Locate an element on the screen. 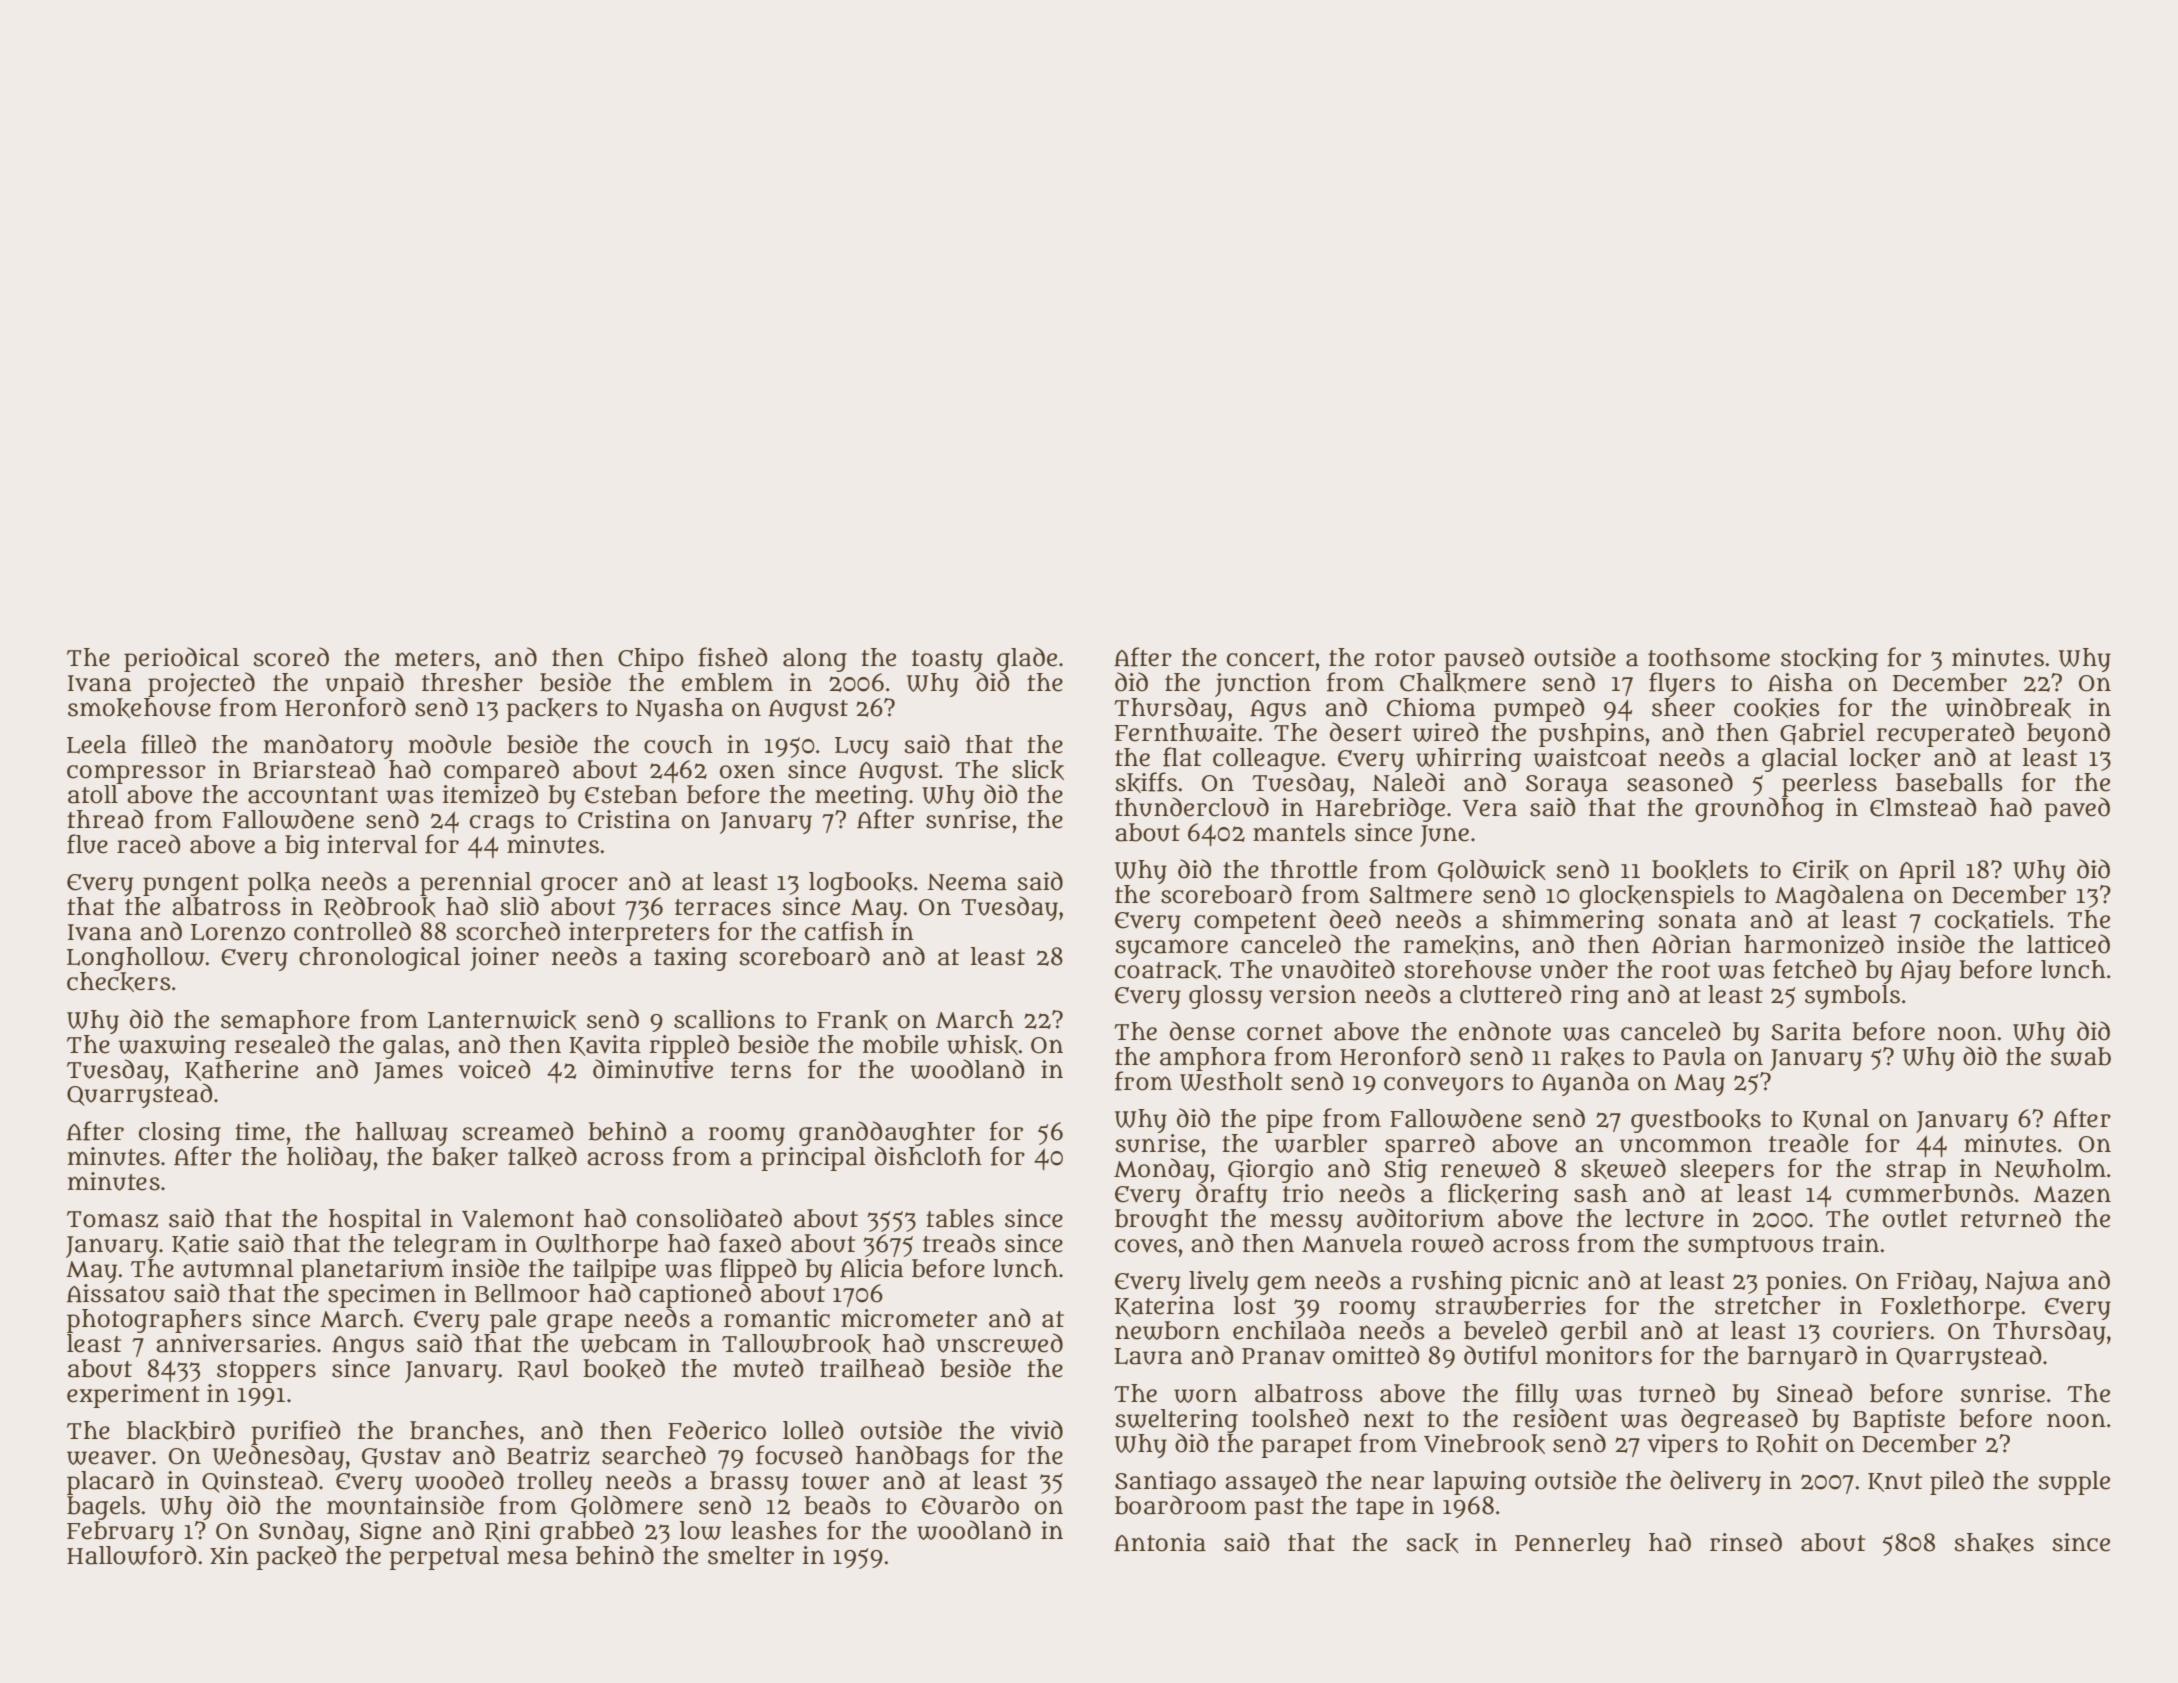 The image size is (2178, 1683). concert is located at coordinates (1271, 658).
